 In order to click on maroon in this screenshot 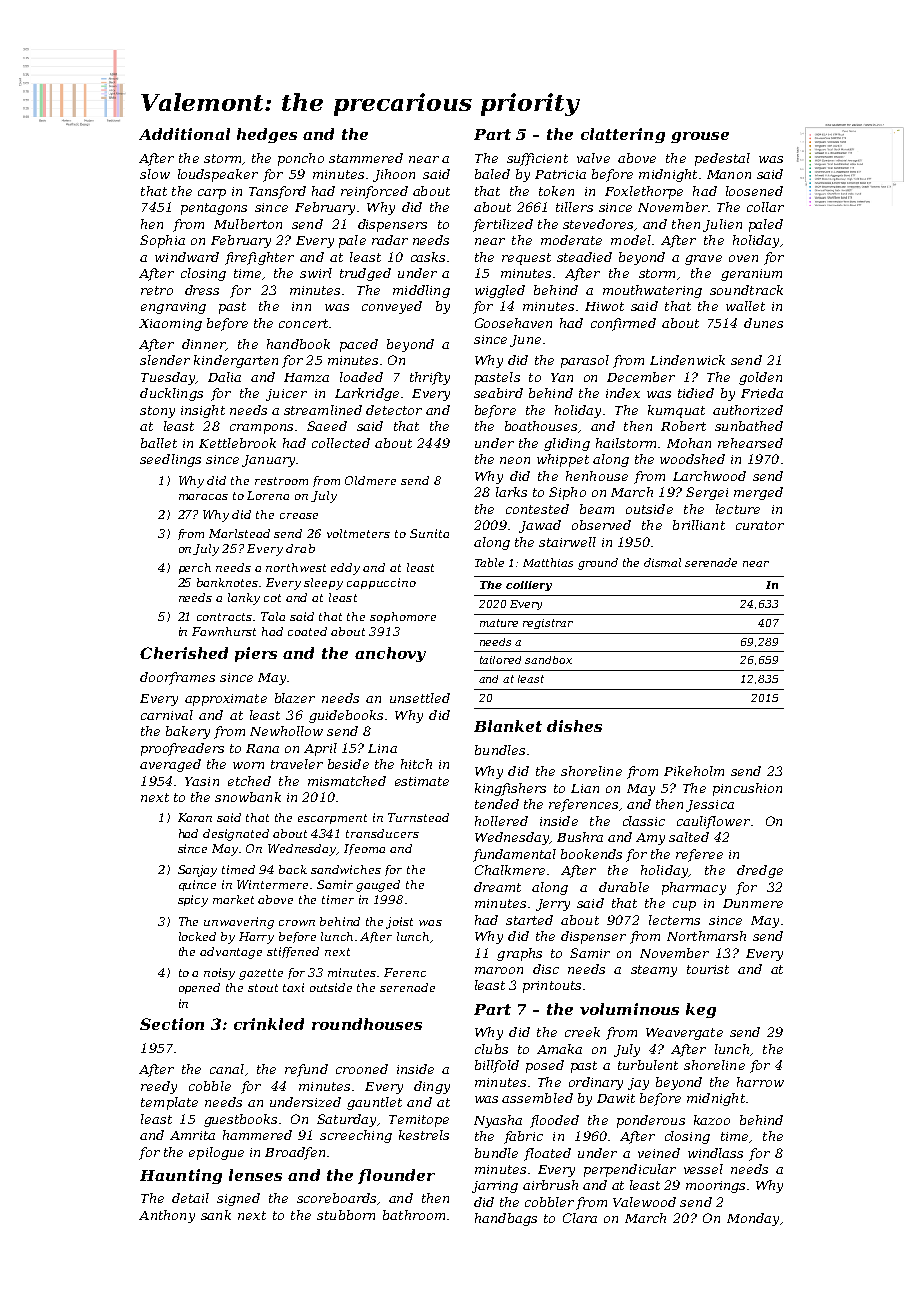, I will do `click(499, 970)`.
